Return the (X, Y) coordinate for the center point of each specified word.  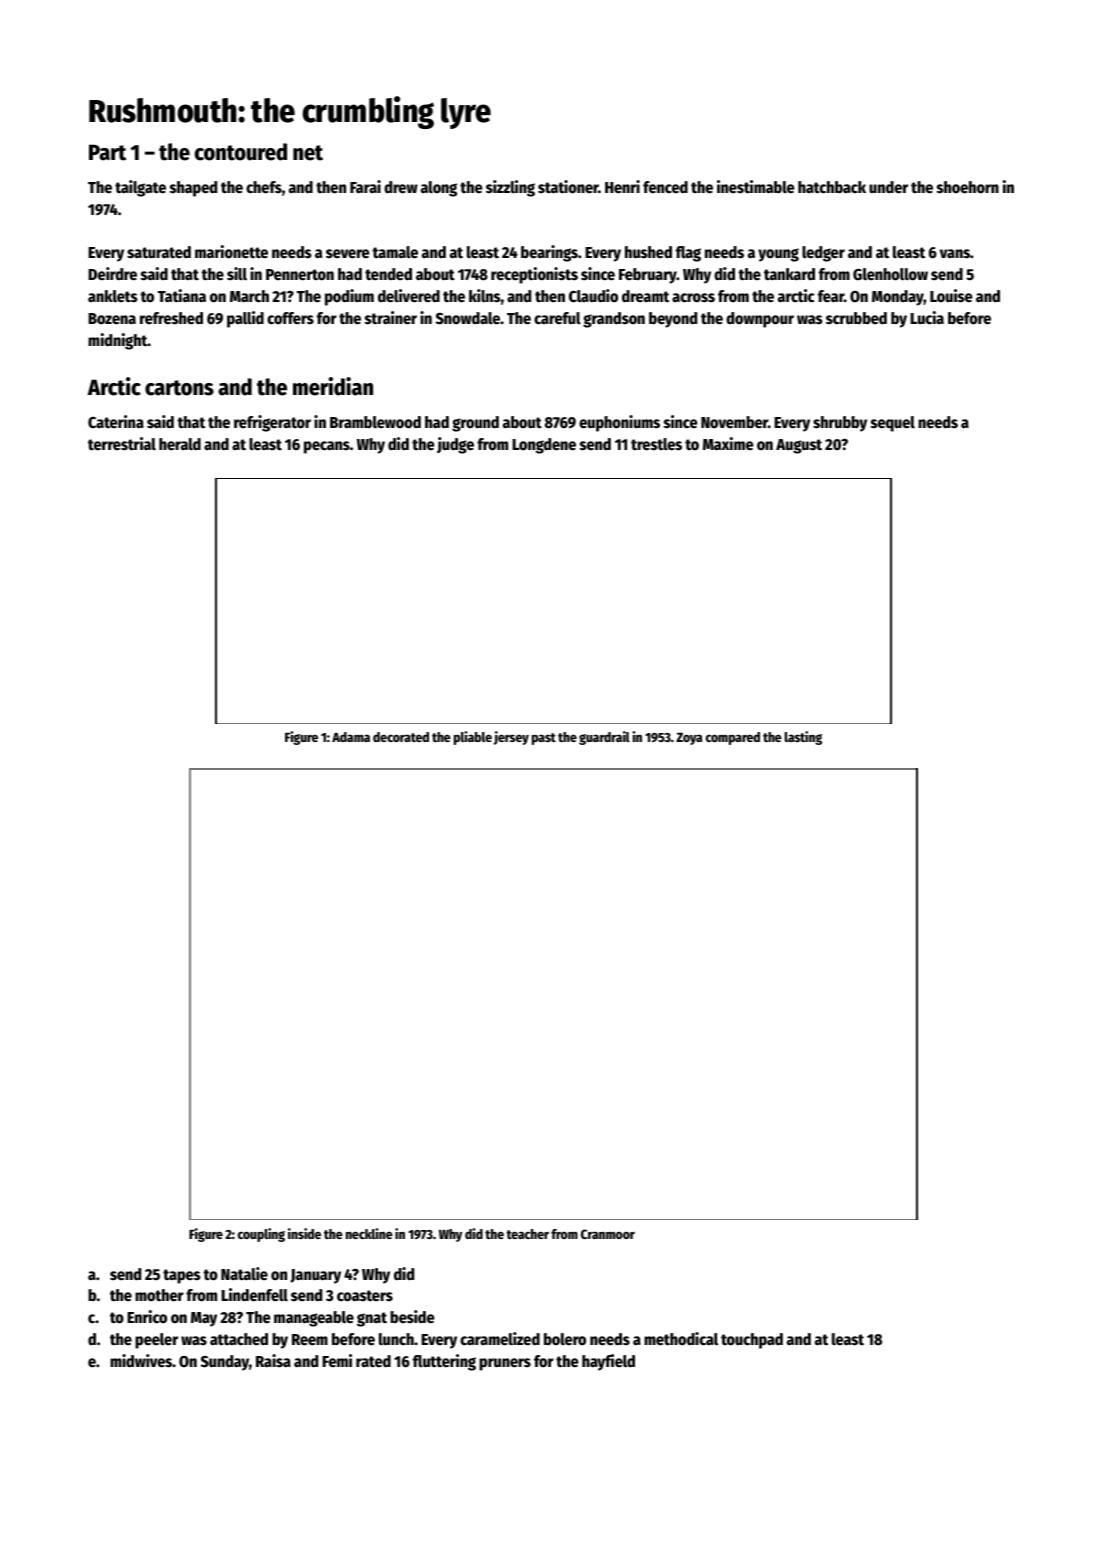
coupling (261, 1235)
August (799, 446)
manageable (314, 1319)
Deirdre (112, 274)
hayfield (608, 1362)
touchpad (752, 1341)
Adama (351, 737)
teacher (527, 1234)
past (544, 739)
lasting (803, 738)
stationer (568, 187)
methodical (681, 1339)
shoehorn (968, 187)
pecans (327, 447)
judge (455, 445)
